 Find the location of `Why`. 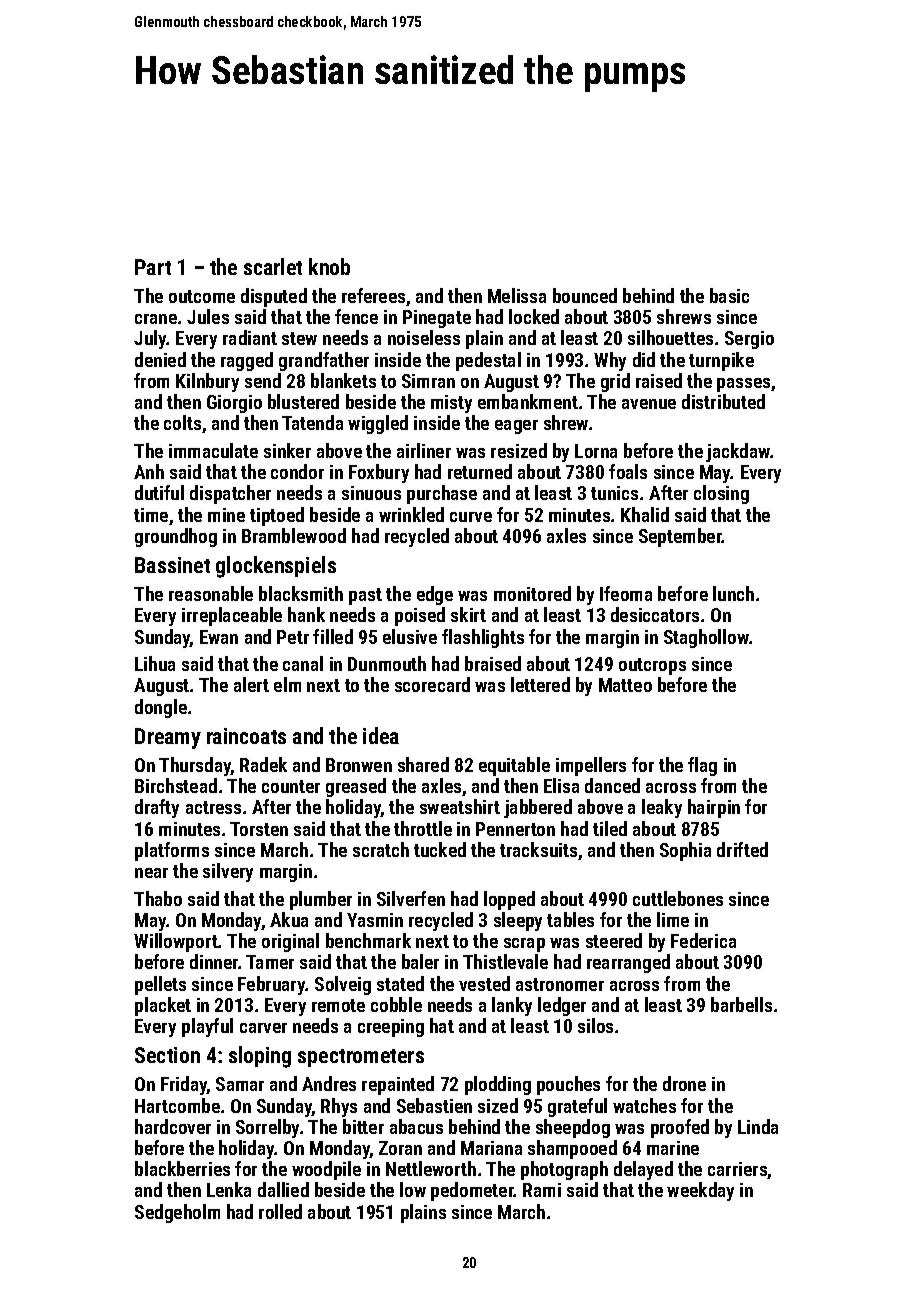

Why is located at coordinates (610, 361).
